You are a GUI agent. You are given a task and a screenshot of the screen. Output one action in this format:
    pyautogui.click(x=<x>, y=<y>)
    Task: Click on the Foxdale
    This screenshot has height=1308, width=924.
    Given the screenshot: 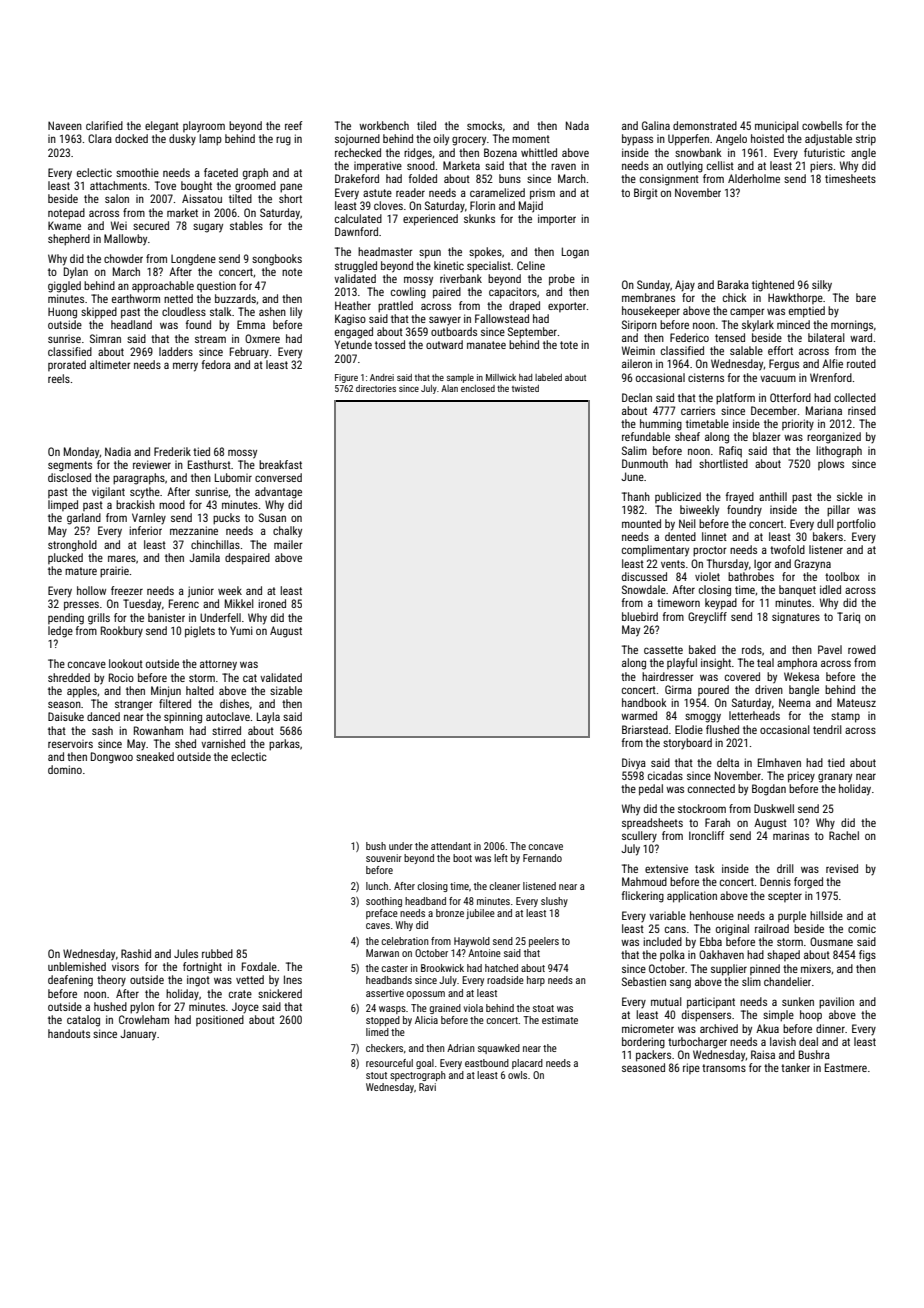 What is the action you would take?
    pyautogui.click(x=259, y=966)
